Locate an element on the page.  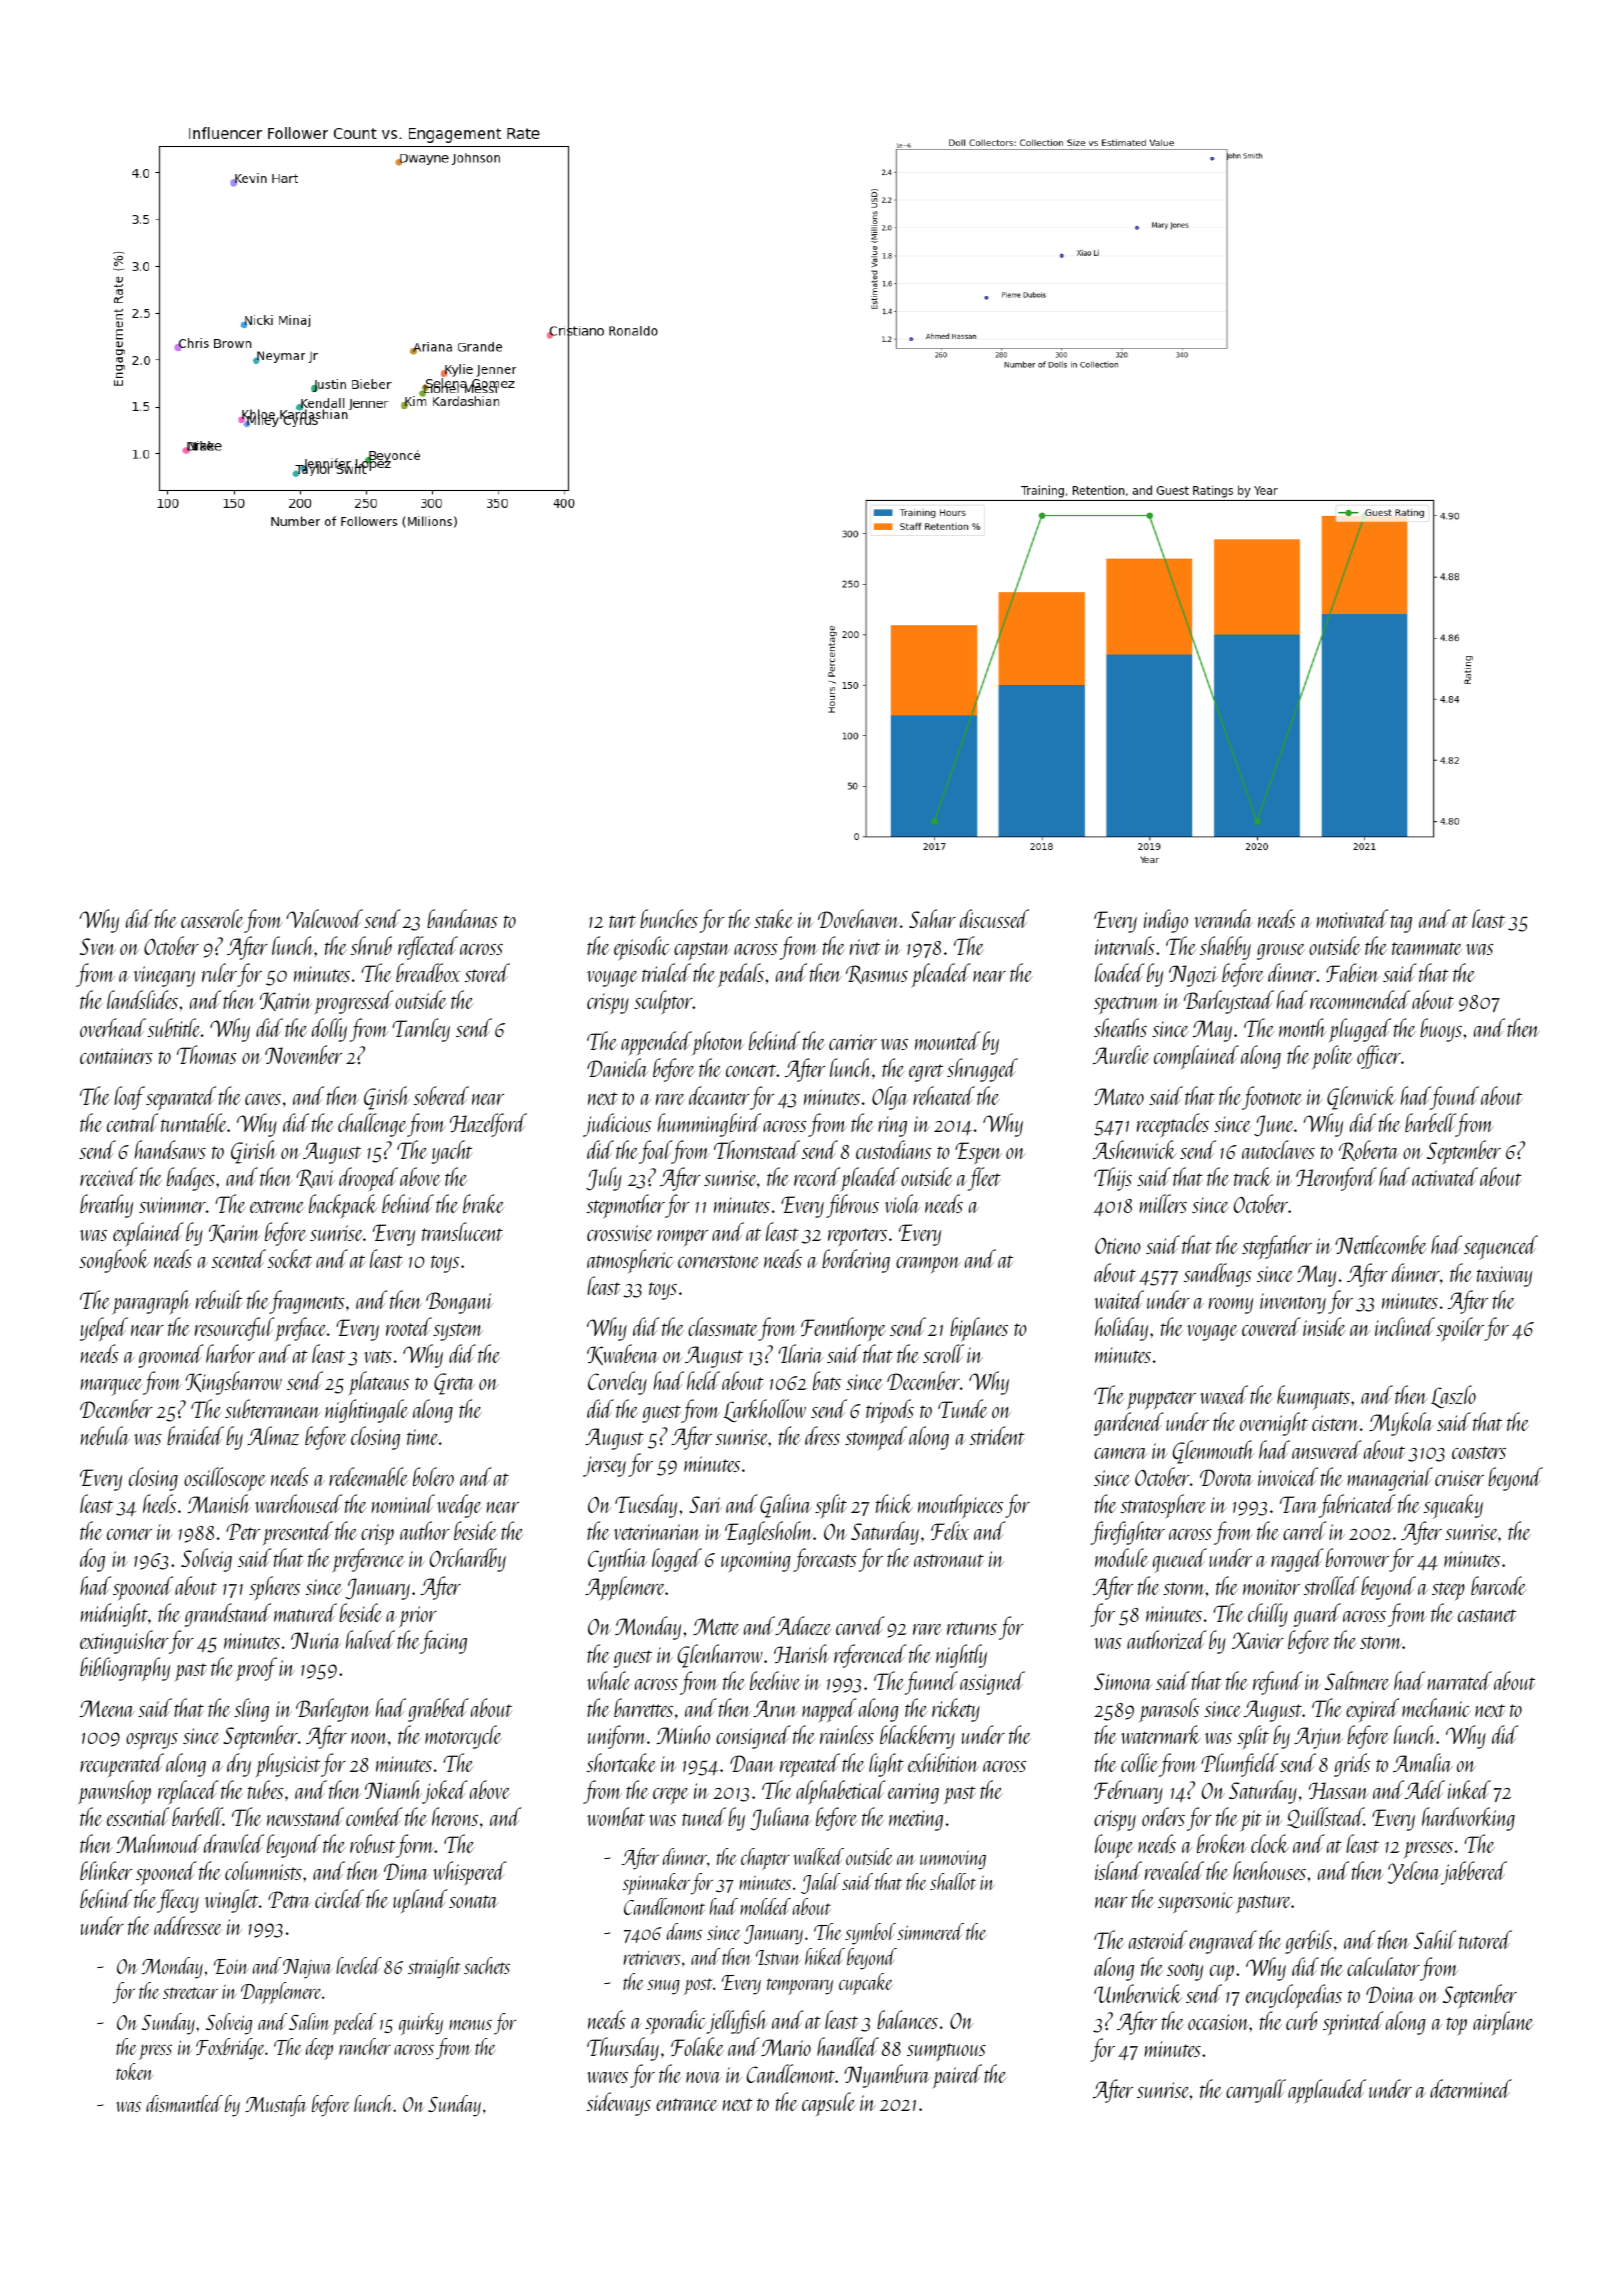
casserole is located at coordinates (212, 918).
